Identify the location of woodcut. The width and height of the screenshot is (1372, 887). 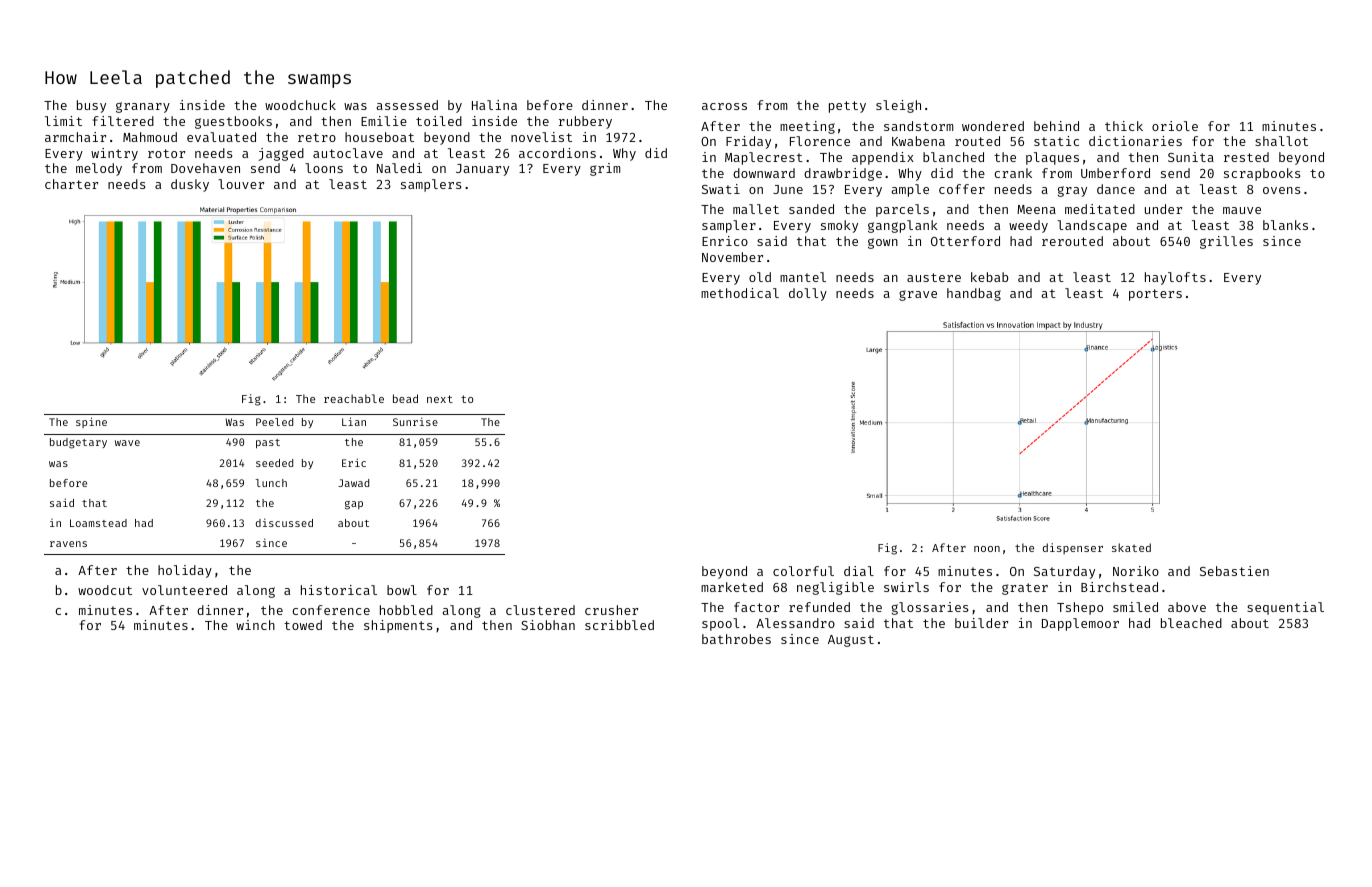
(105, 590).
